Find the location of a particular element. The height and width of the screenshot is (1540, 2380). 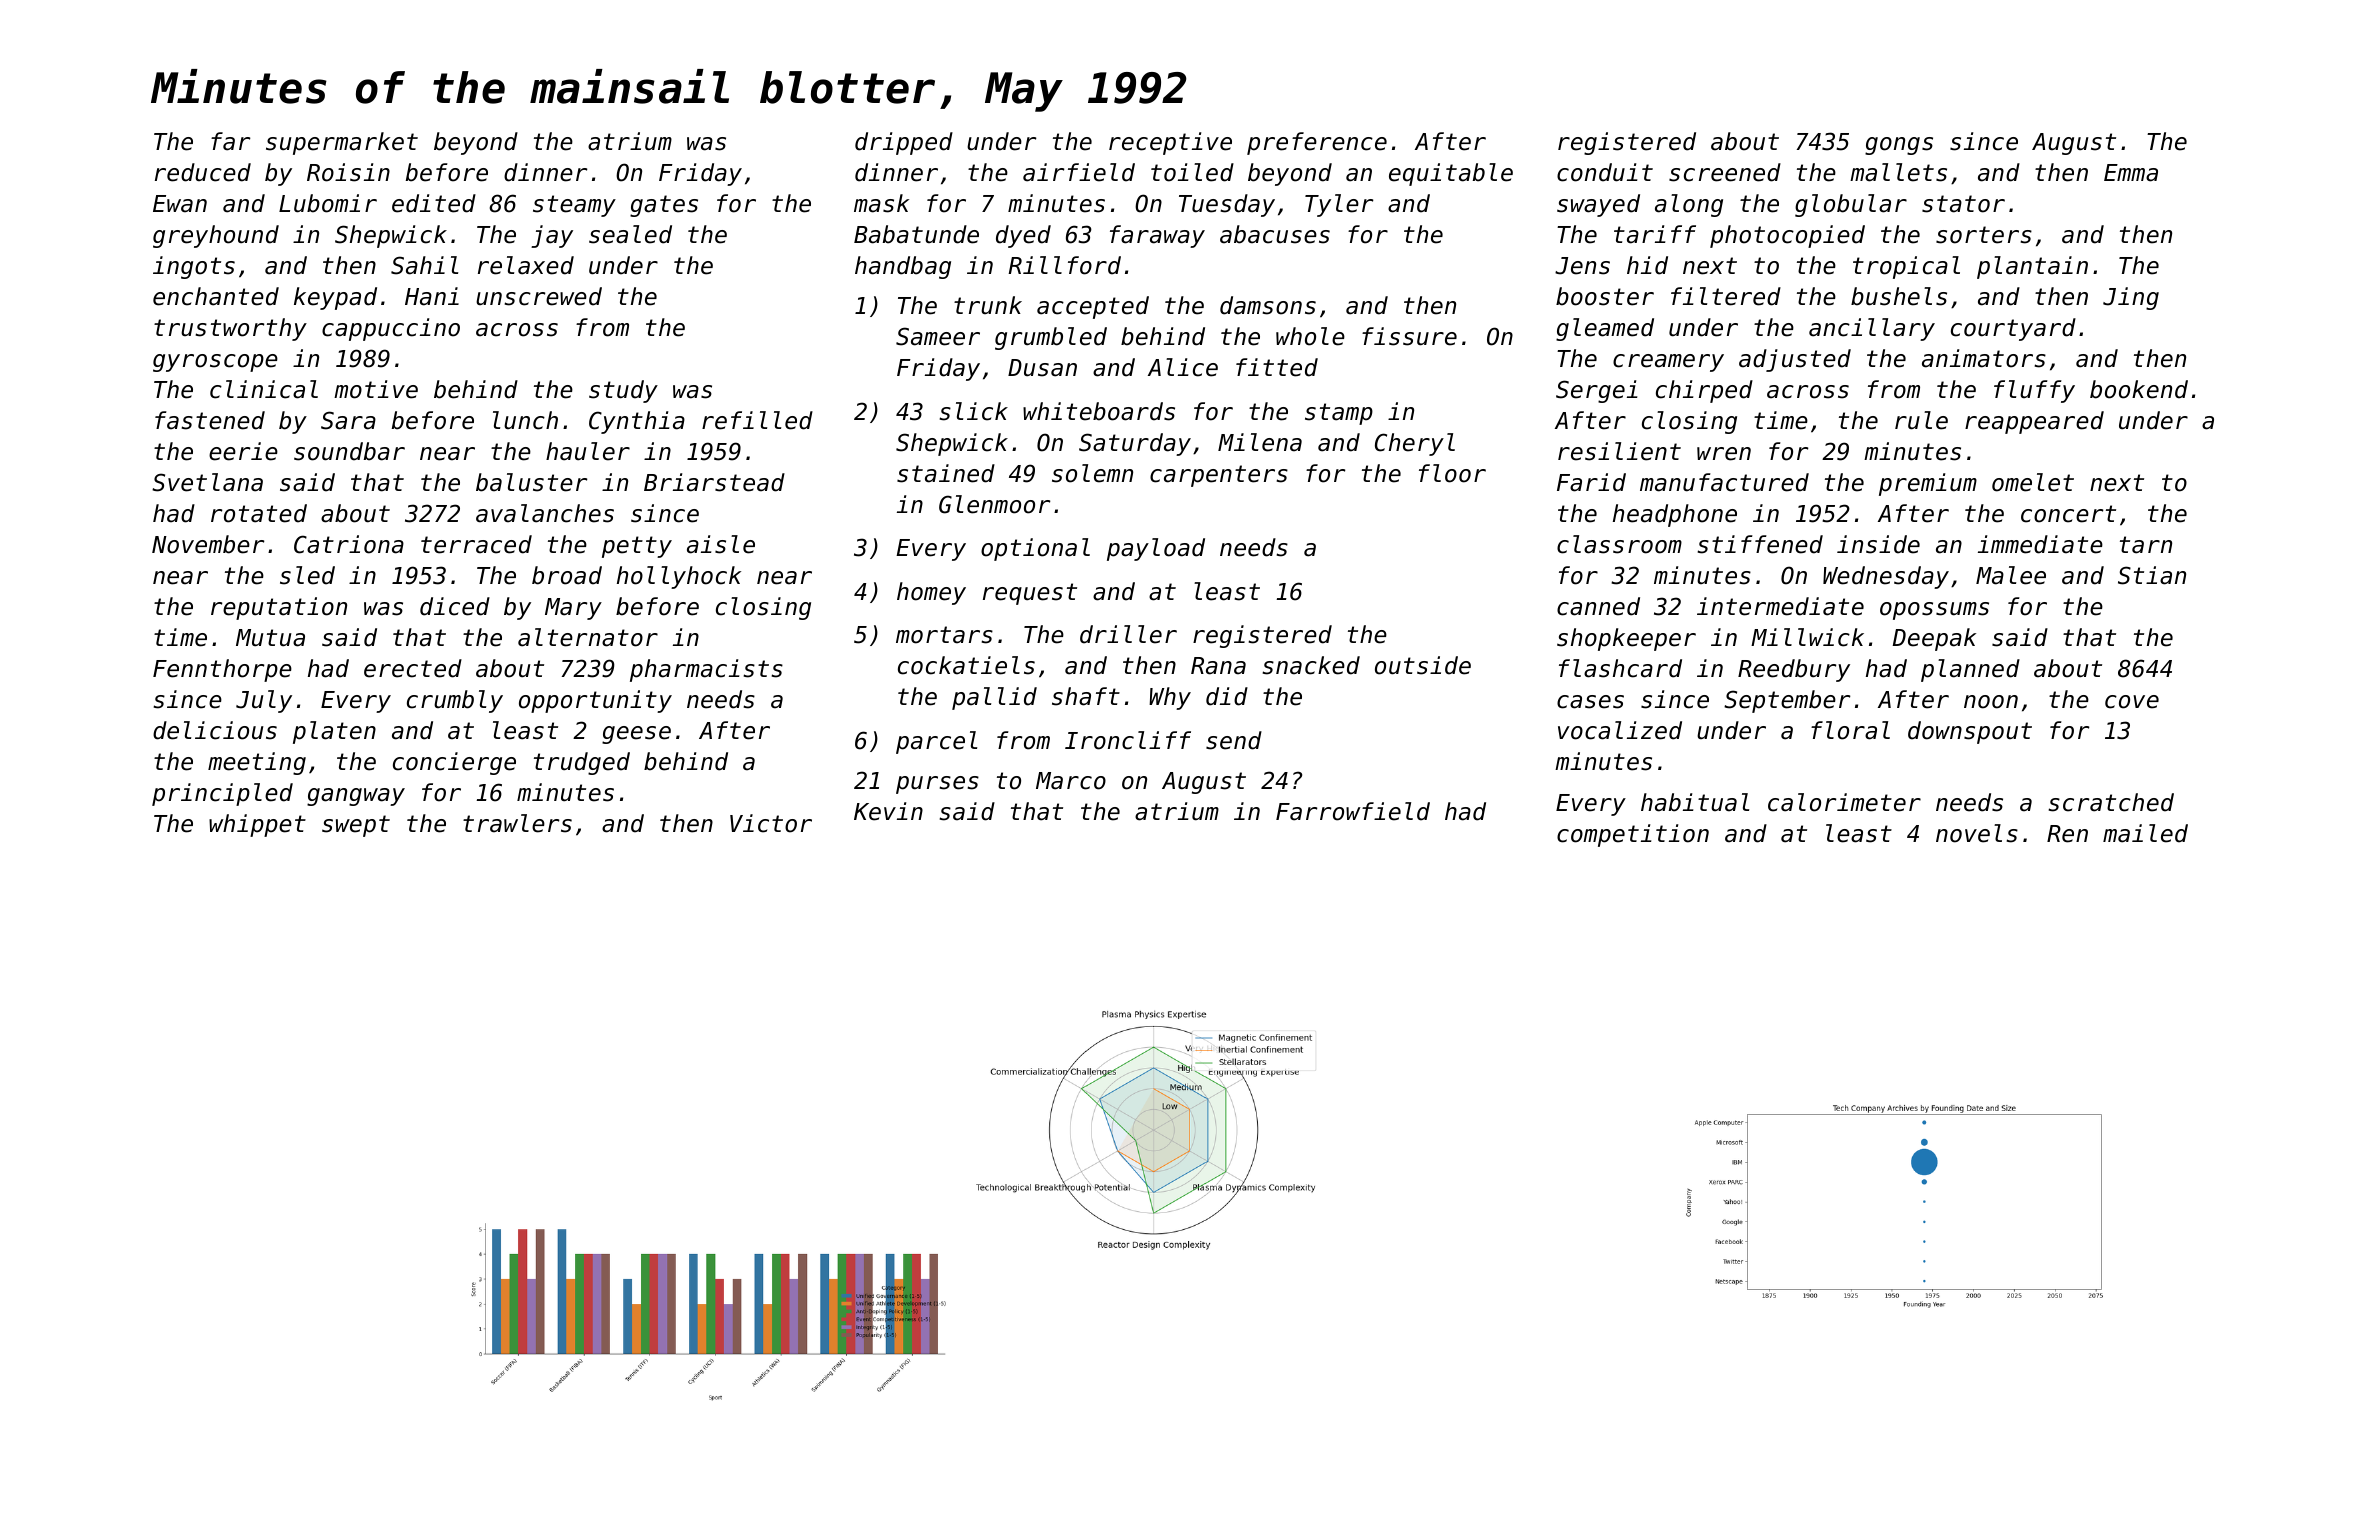

photocopied is located at coordinates (1787, 236).
